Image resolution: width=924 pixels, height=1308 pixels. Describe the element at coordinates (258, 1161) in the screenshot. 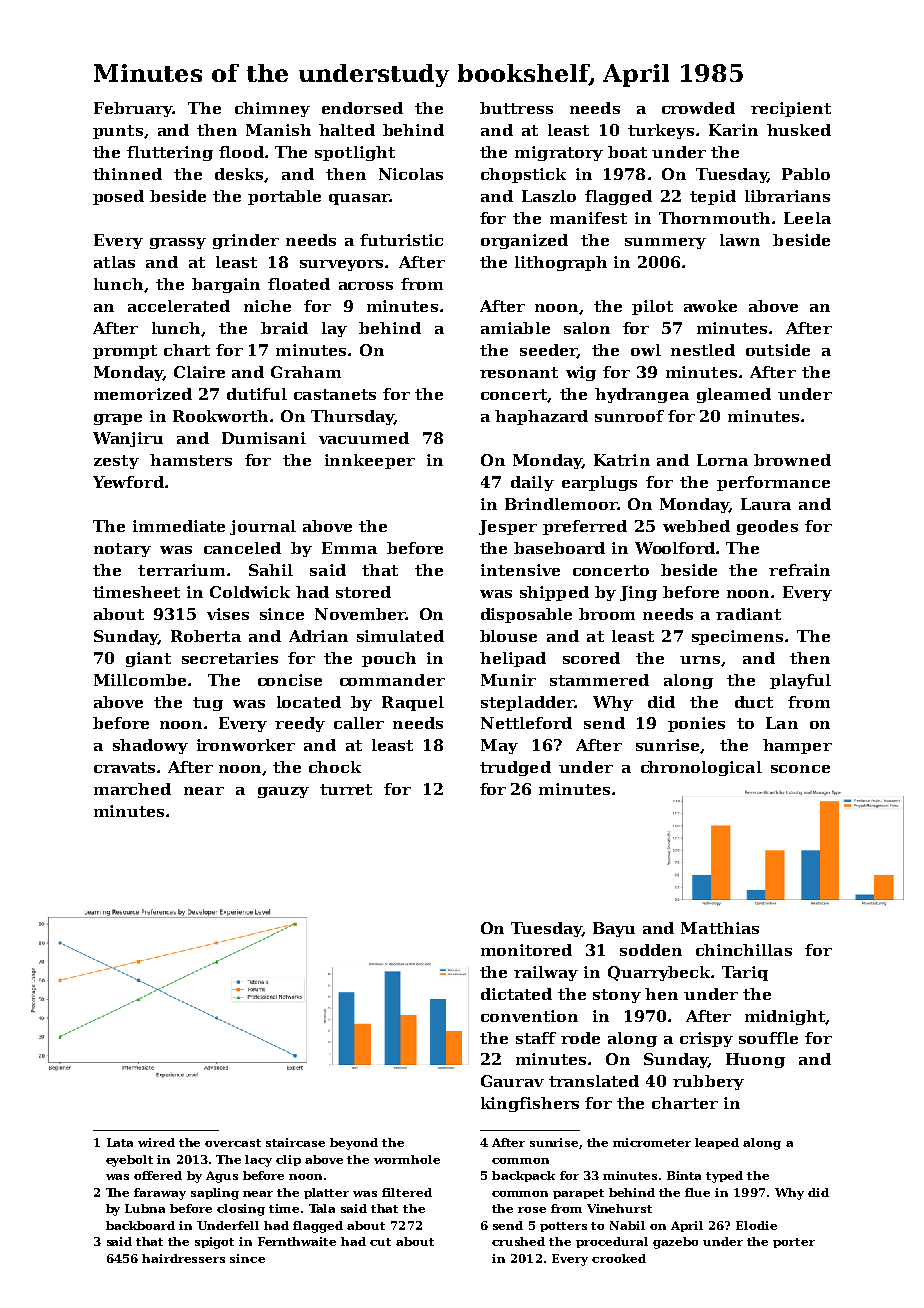

I see `lacy` at that location.
